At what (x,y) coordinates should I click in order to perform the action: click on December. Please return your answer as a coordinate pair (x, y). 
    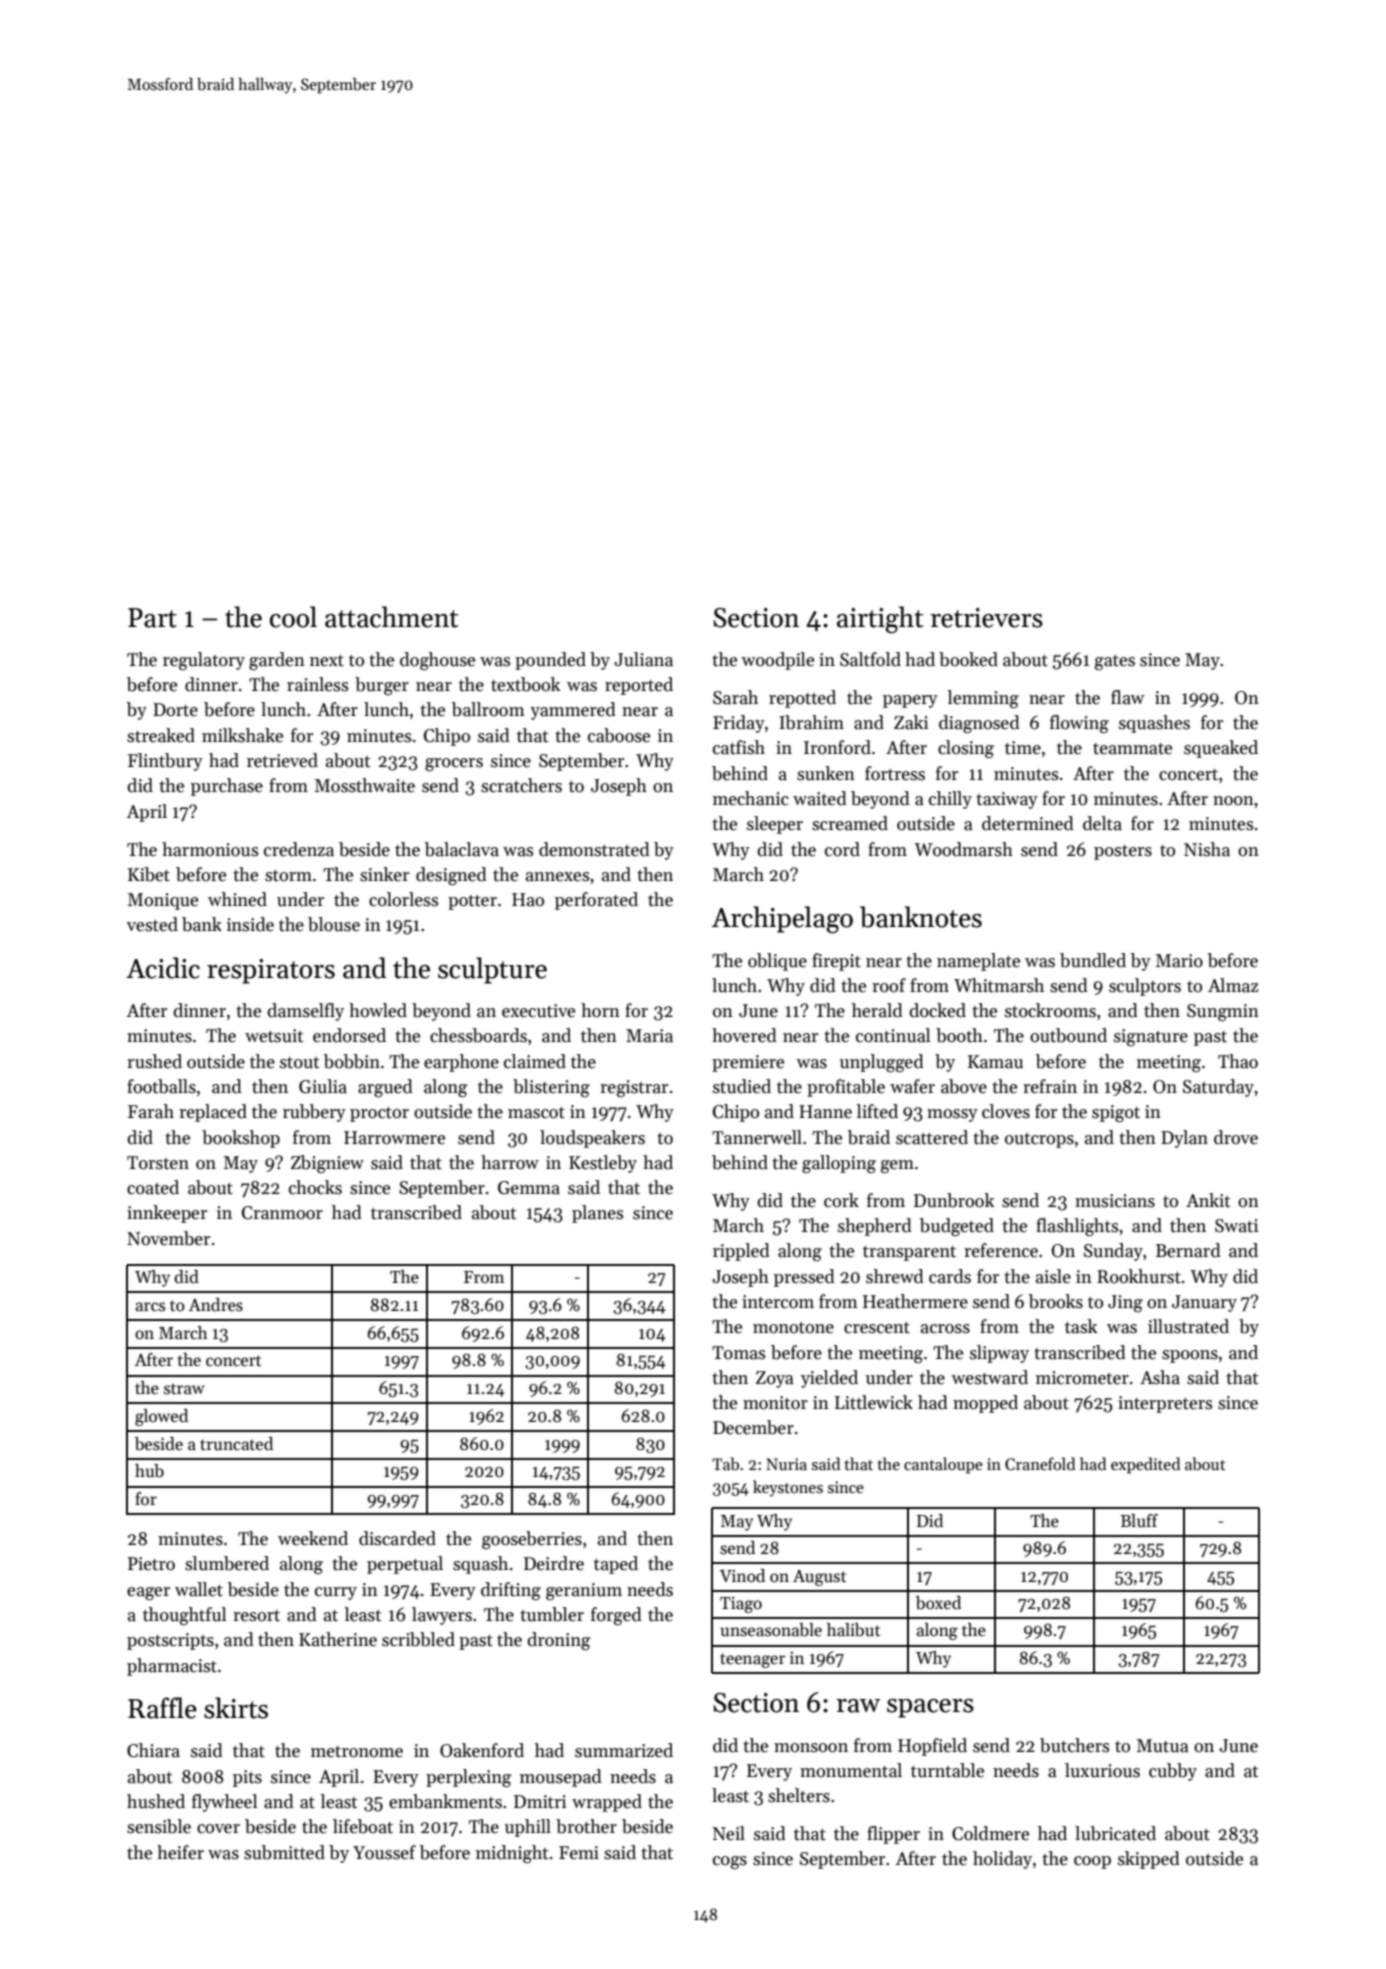
    Looking at the image, I should click on (753, 1427).
